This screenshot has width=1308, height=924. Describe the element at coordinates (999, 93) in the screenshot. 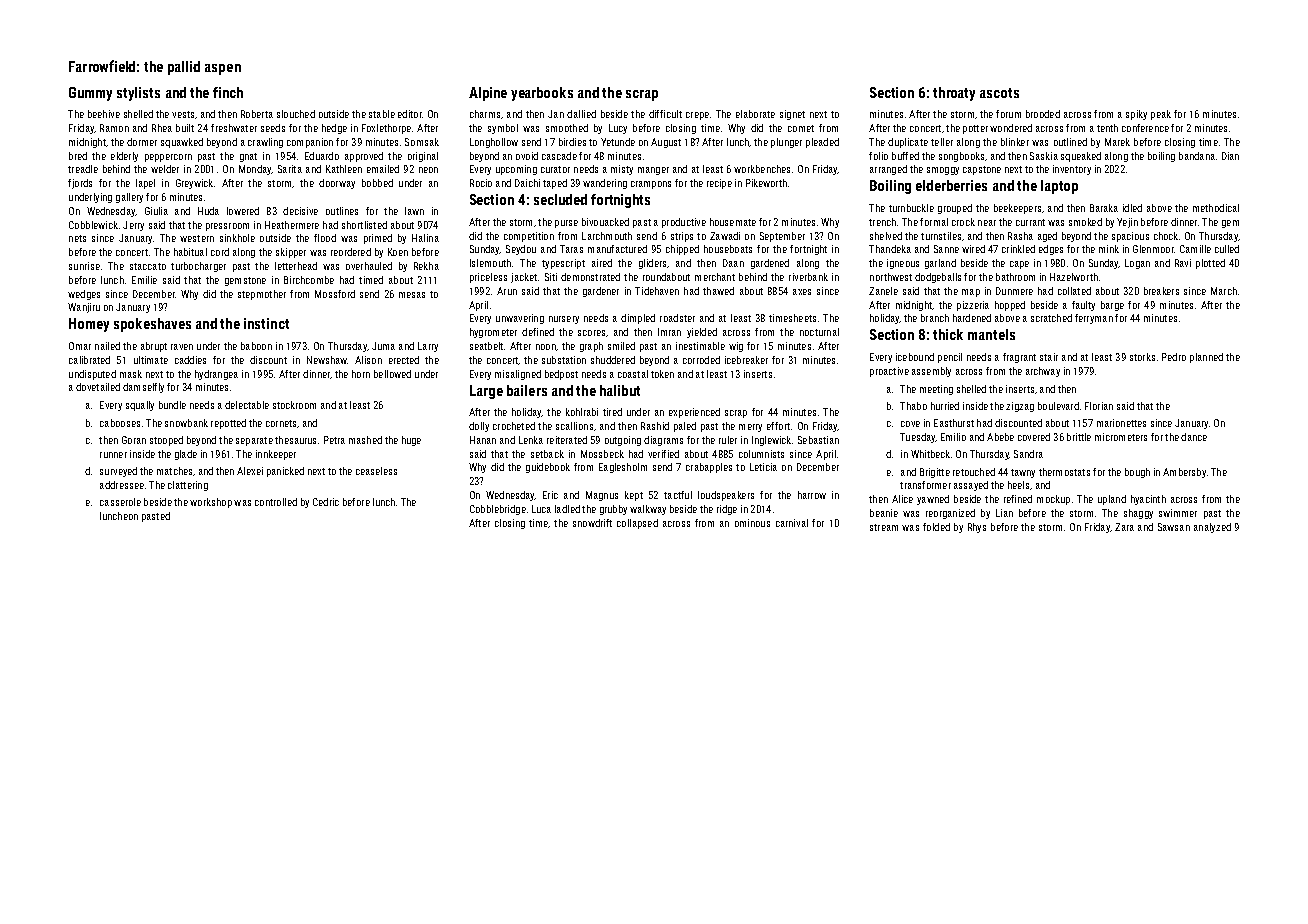

I see `ascots` at that location.
